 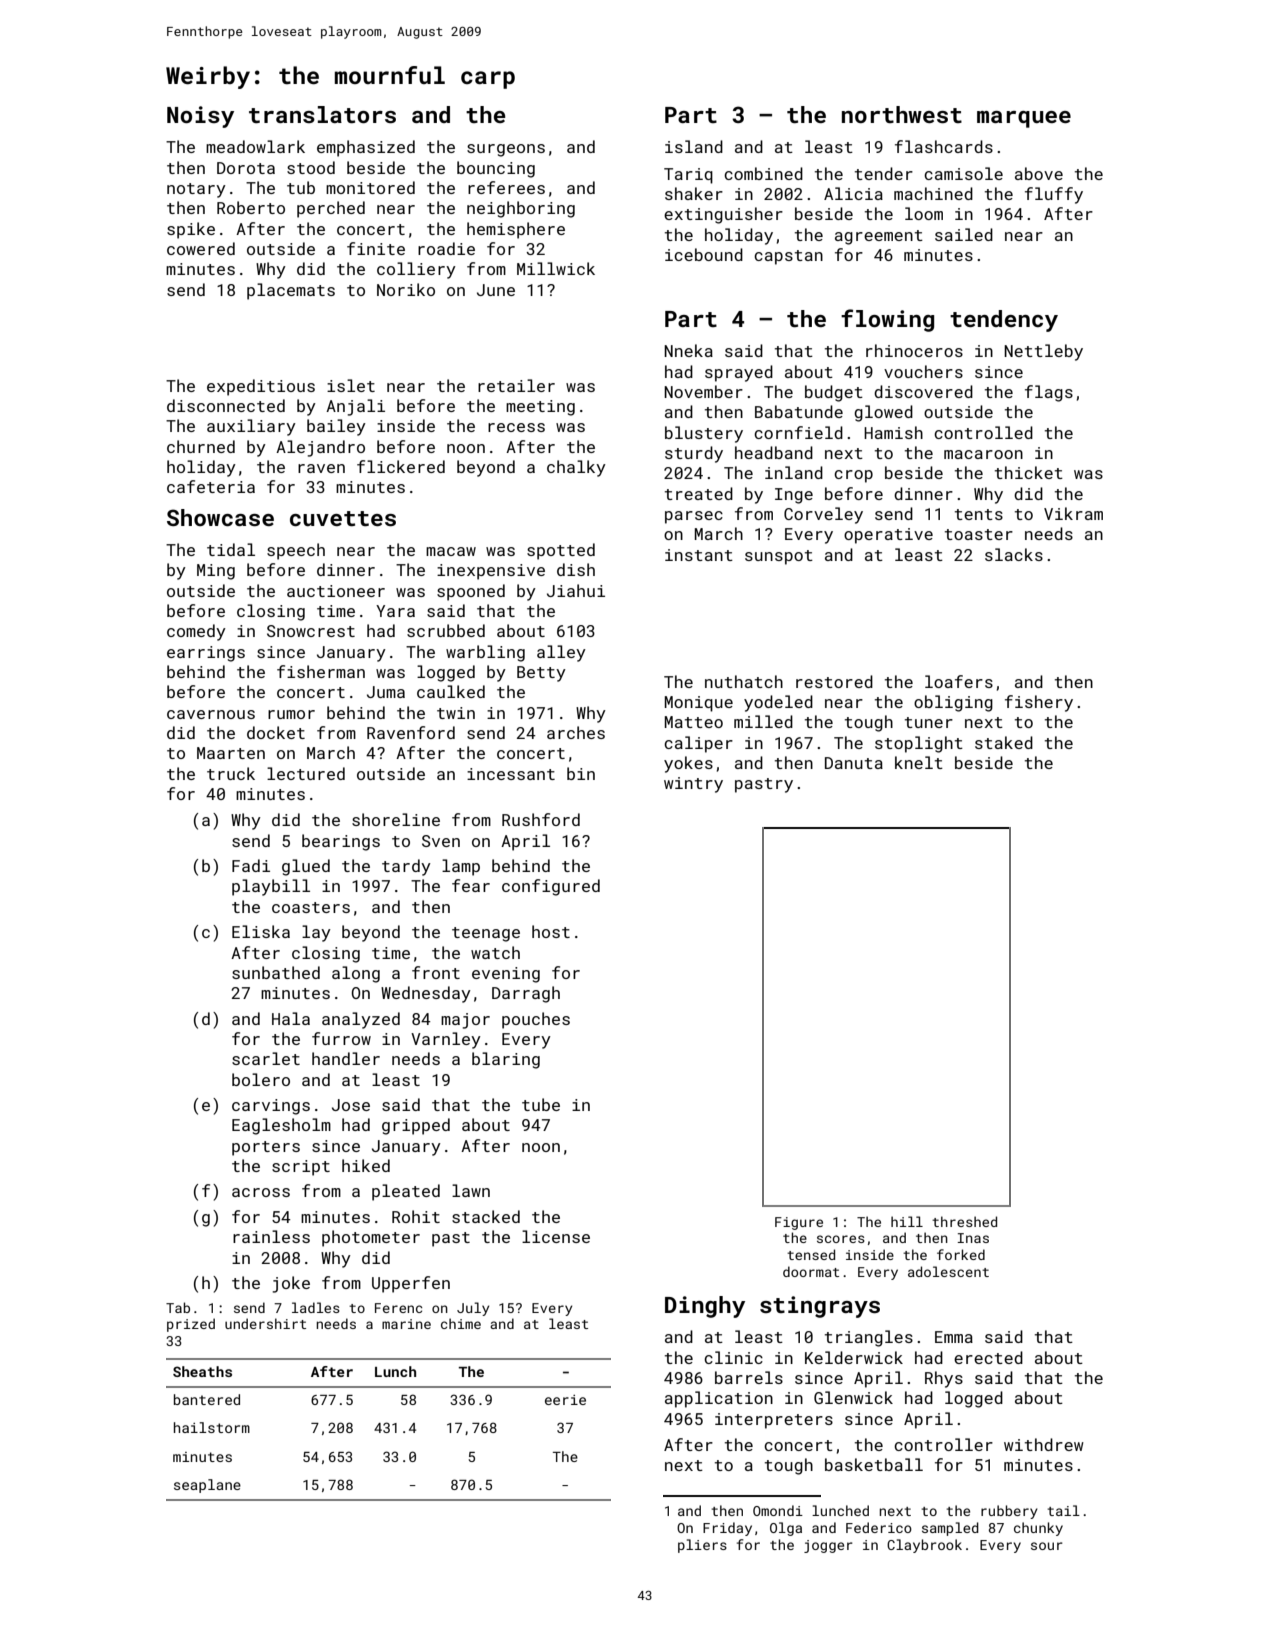 I want to click on handler, so click(x=346, y=1058).
